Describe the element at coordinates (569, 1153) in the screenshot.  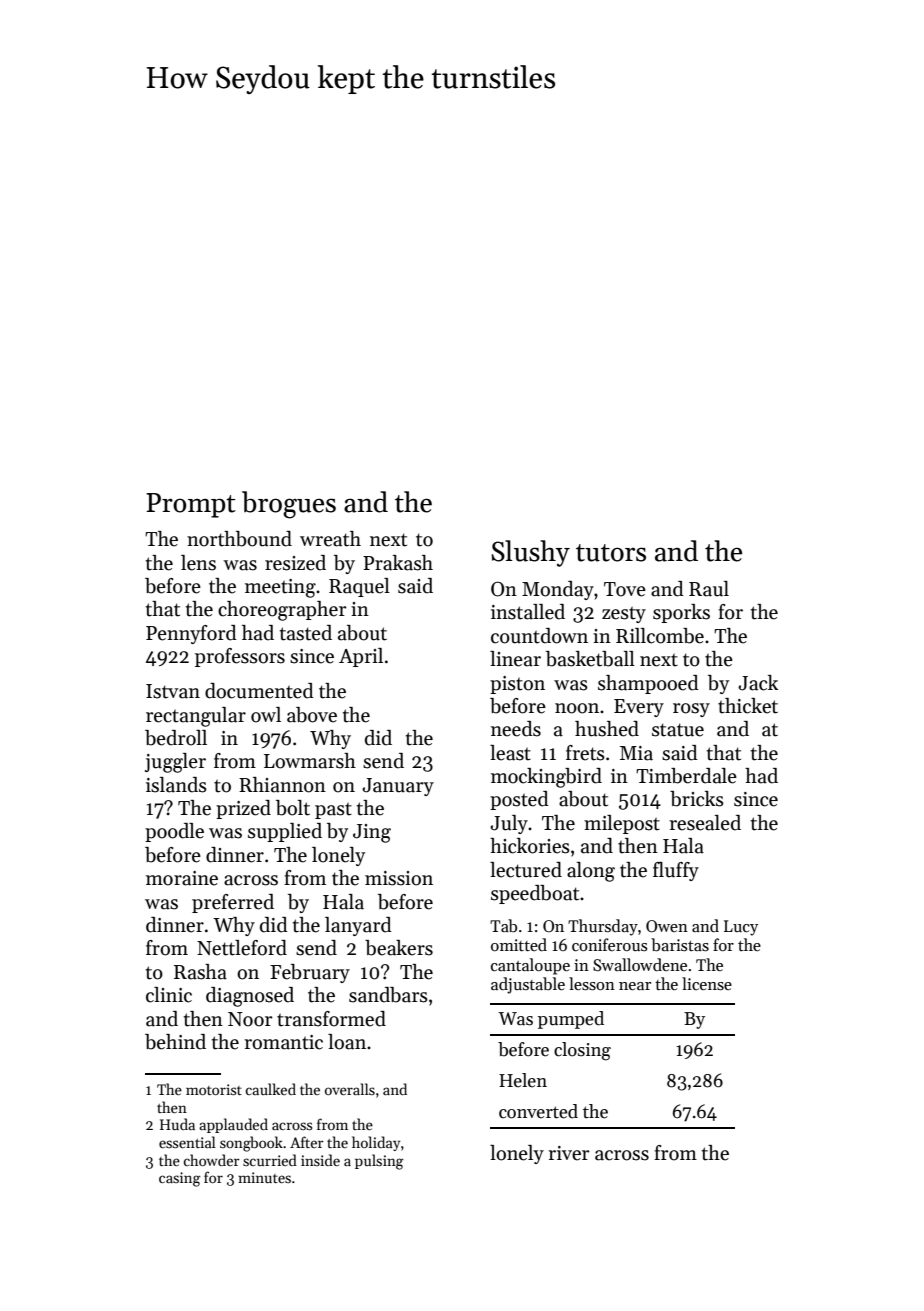
I see `river` at that location.
